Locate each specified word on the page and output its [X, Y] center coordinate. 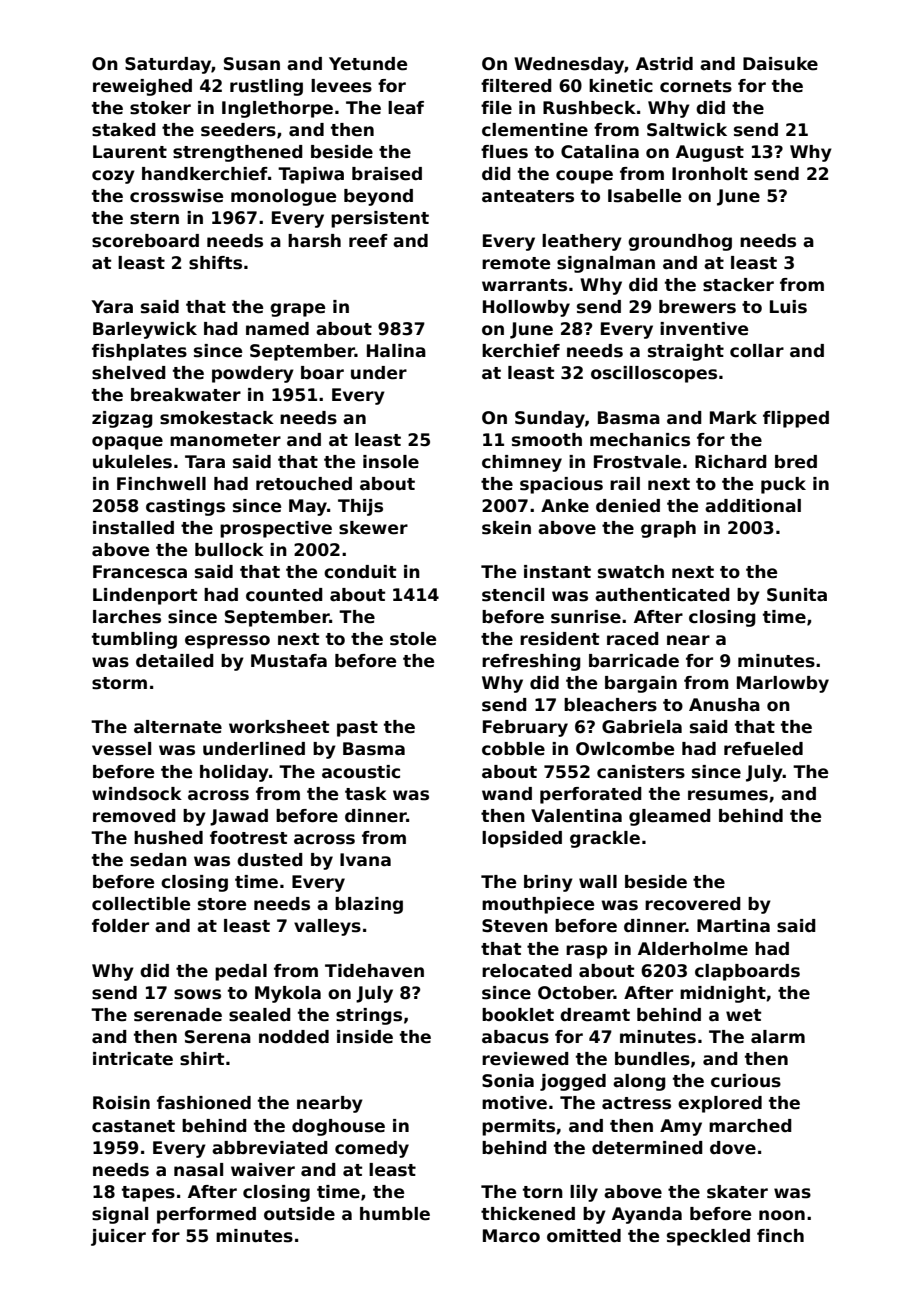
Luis [788, 307]
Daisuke [780, 64]
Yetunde [368, 64]
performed [206, 1215]
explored [720, 1104]
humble [395, 1214]
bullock [229, 550]
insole [391, 462]
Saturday [168, 65]
